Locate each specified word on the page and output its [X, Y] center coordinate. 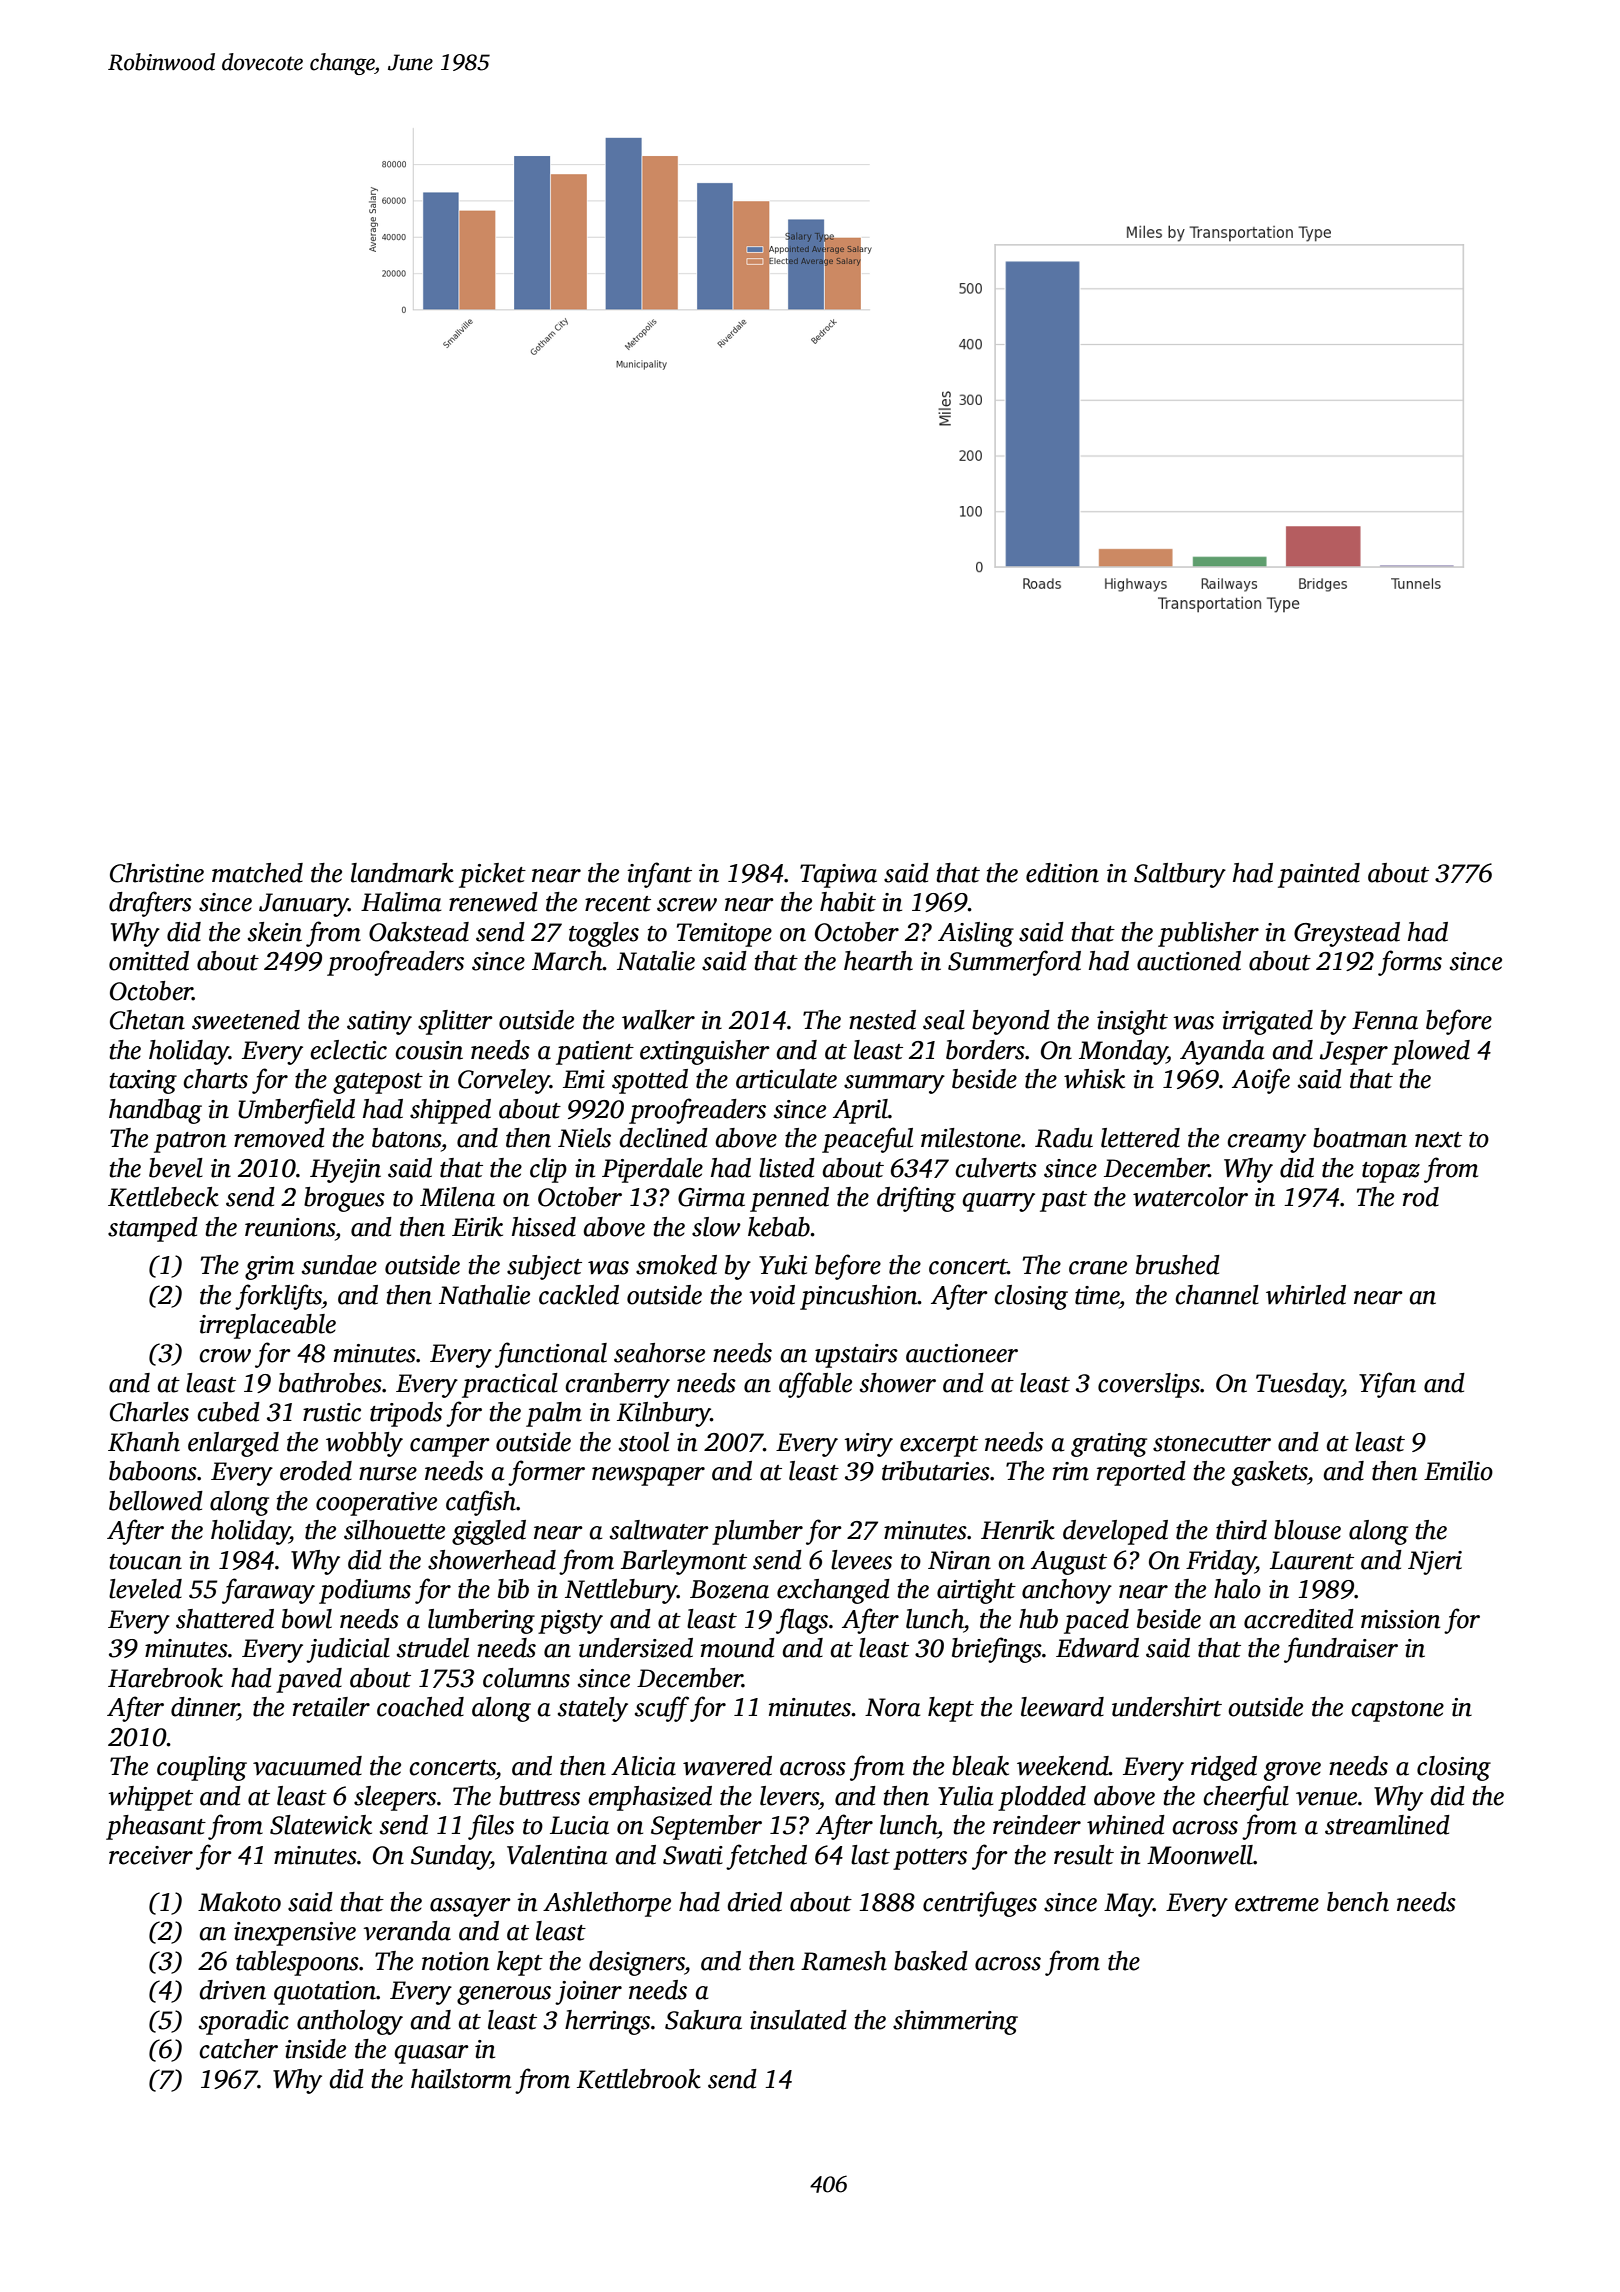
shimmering [955, 2022]
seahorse [659, 1353]
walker [658, 1020]
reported [1141, 1473]
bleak [980, 1766]
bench [1358, 1902]
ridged [1224, 1768]
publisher [1208, 934]
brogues [344, 1199]
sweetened [246, 1020]
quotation [325, 1993]
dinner [204, 1707]
